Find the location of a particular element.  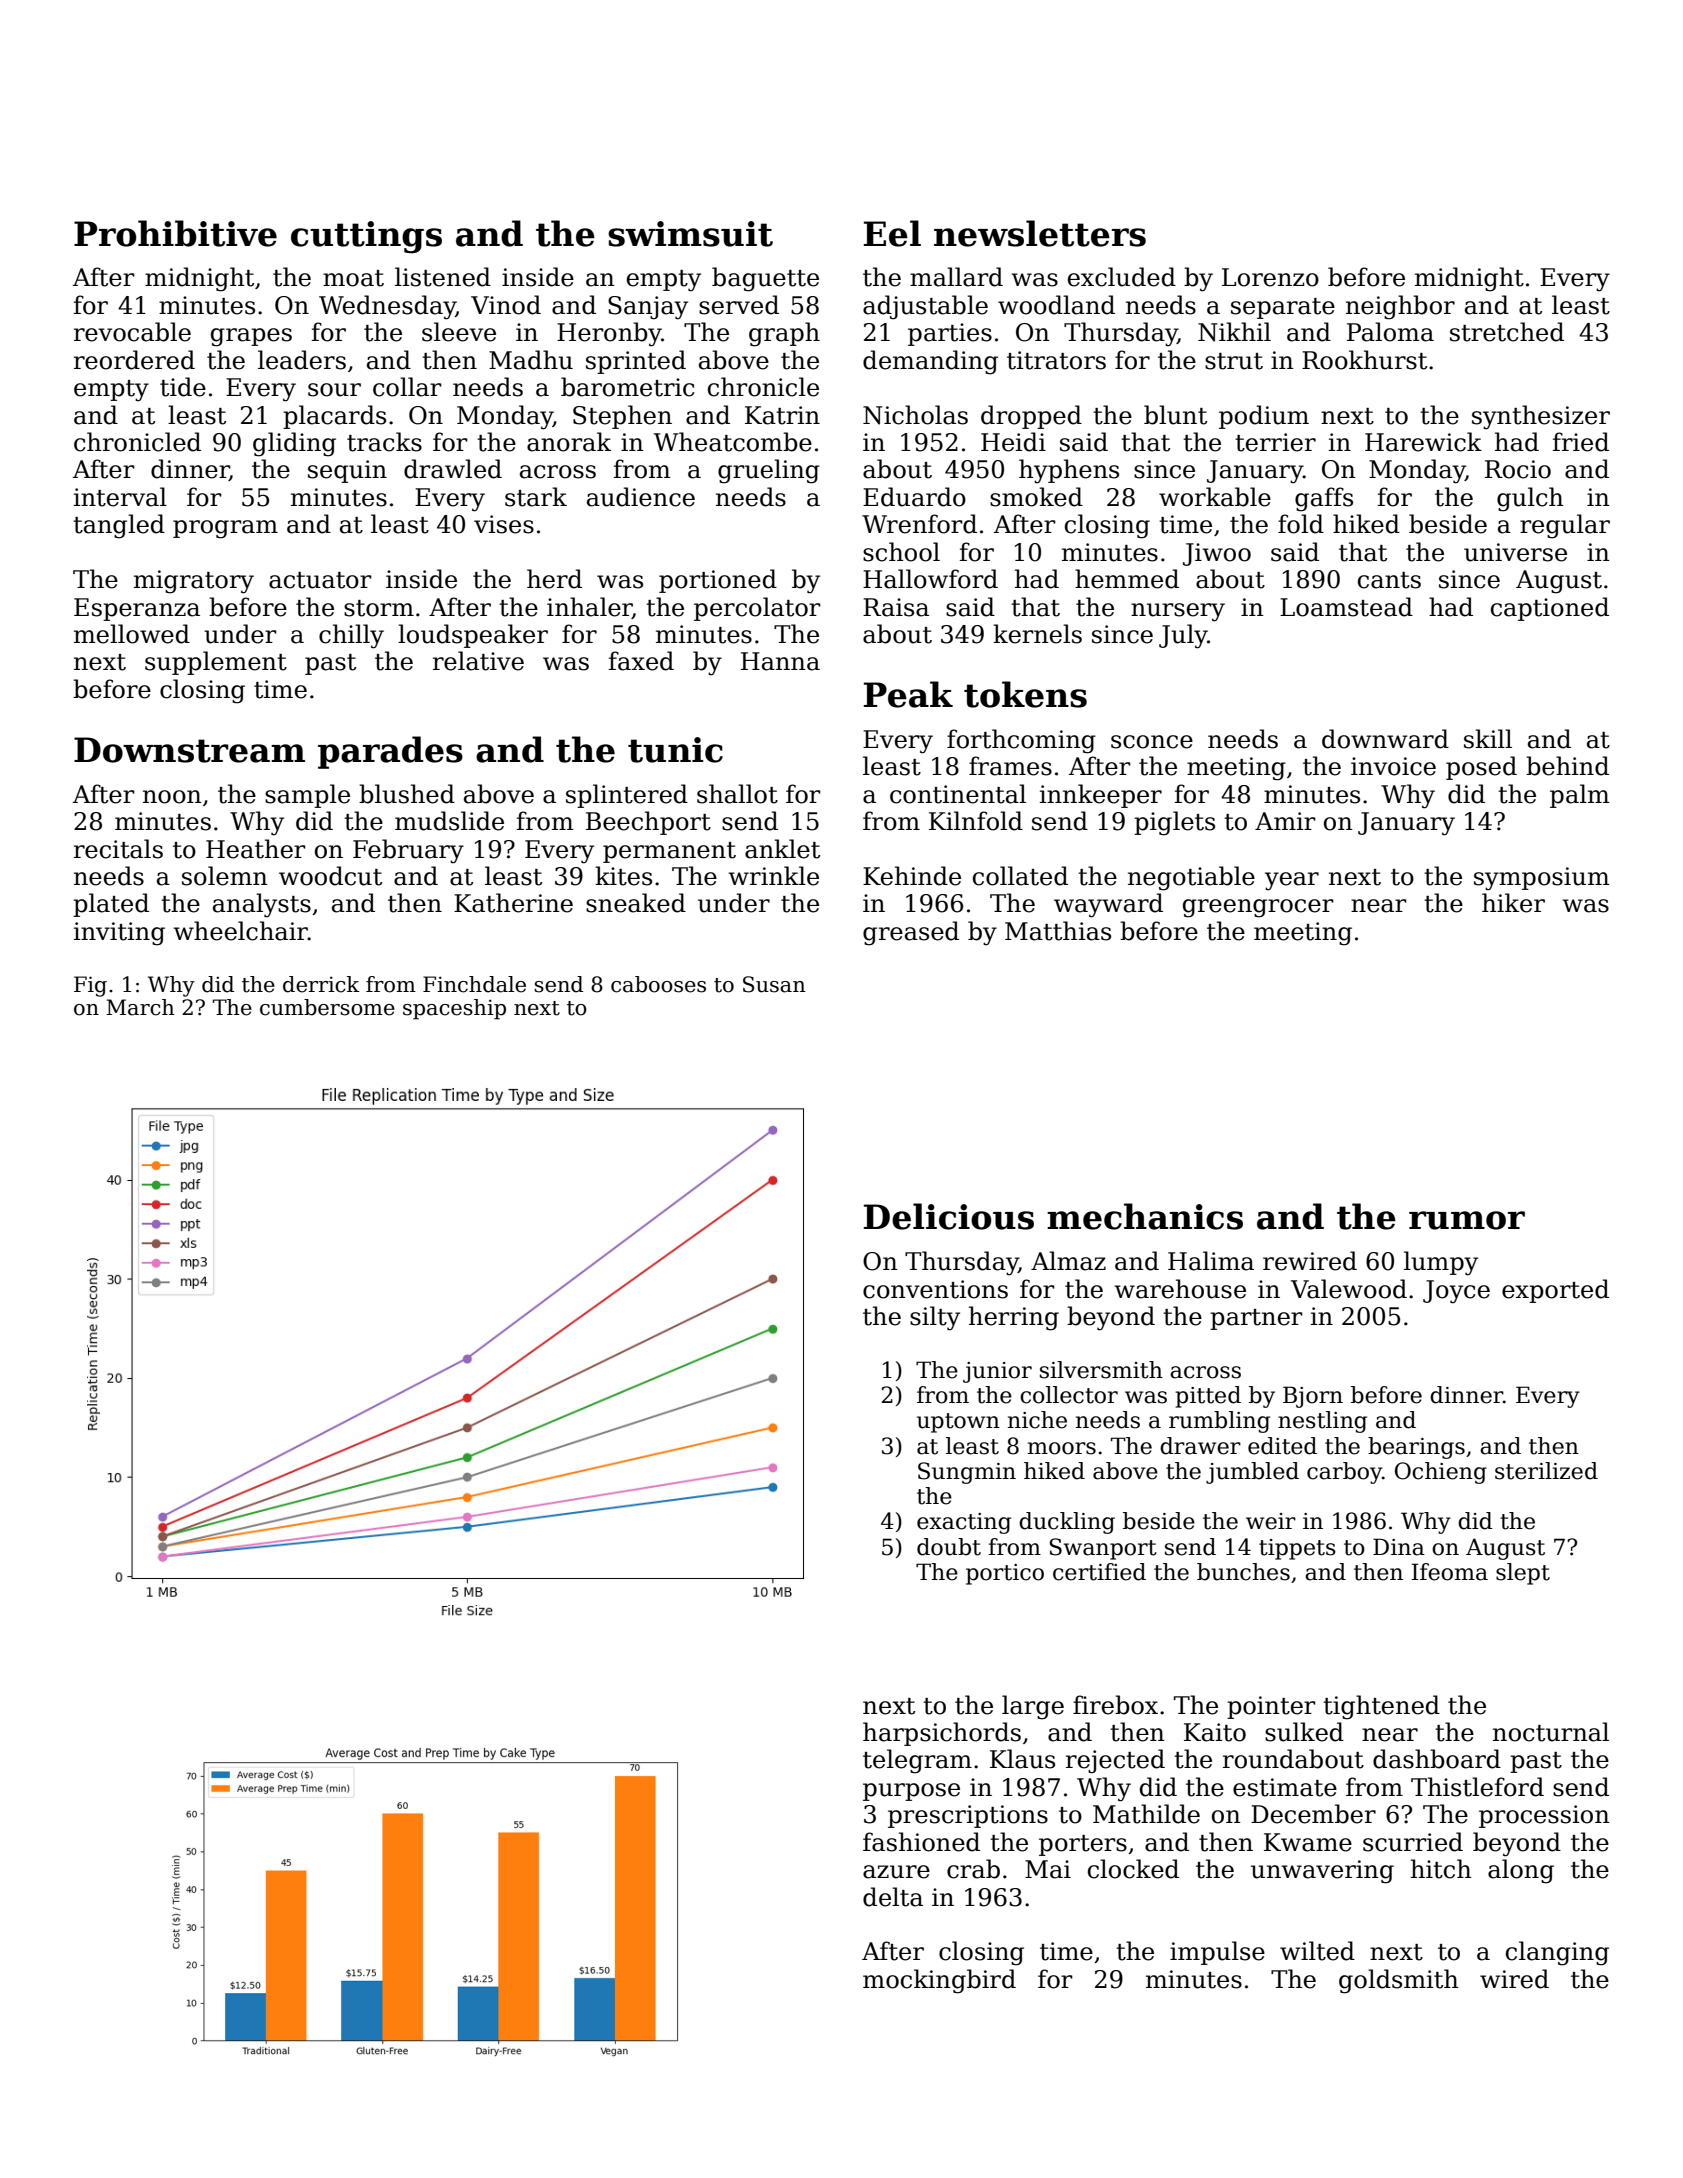

exported is located at coordinates (1555, 1291).
